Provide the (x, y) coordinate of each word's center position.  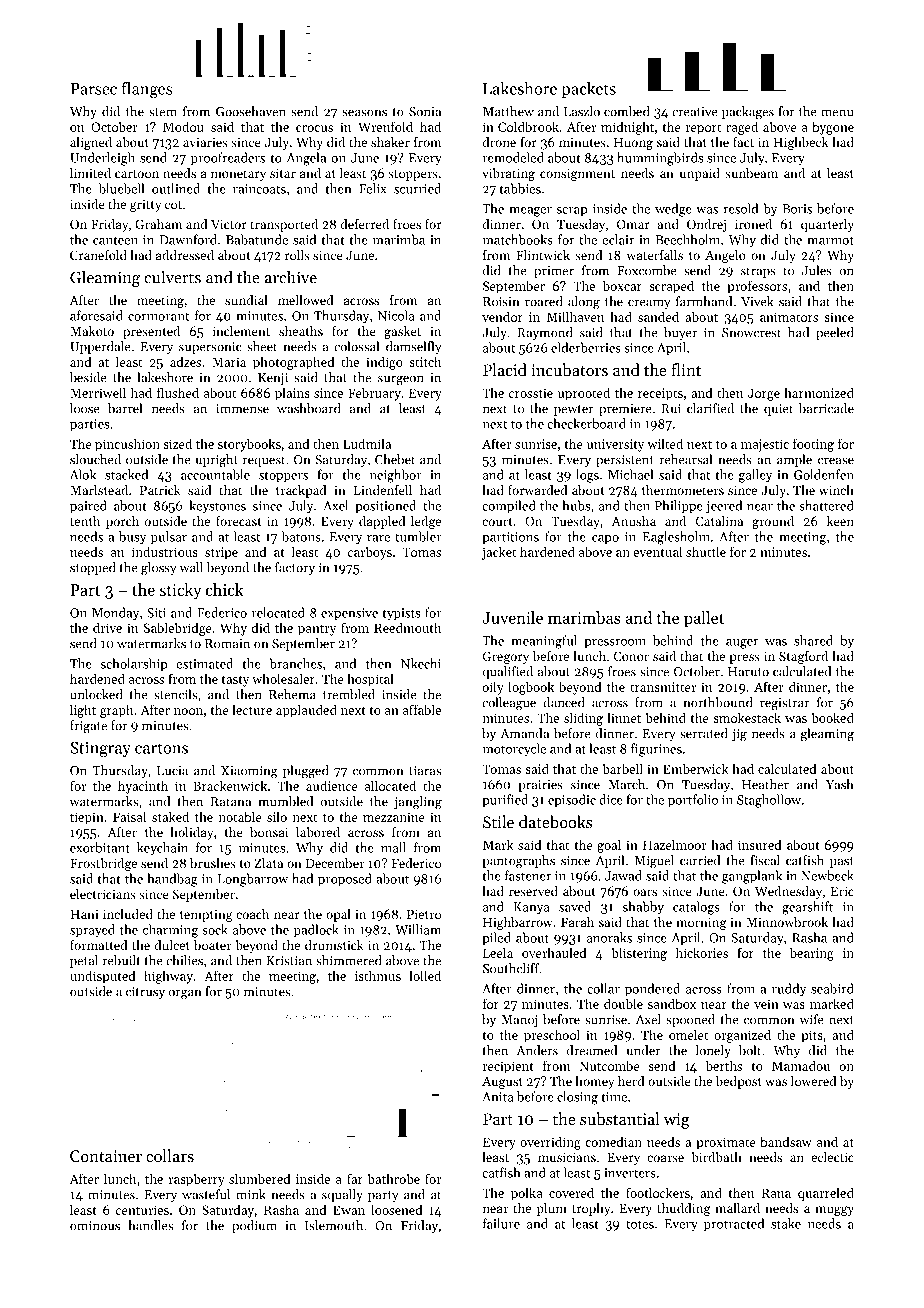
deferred (365, 224)
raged (742, 128)
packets (589, 90)
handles (150, 1225)
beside (88, 377)
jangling (418, 803)
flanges (147, 90)
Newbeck (827, 875)
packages (748, 113)
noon (188, 711)
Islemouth (334, 1225)
